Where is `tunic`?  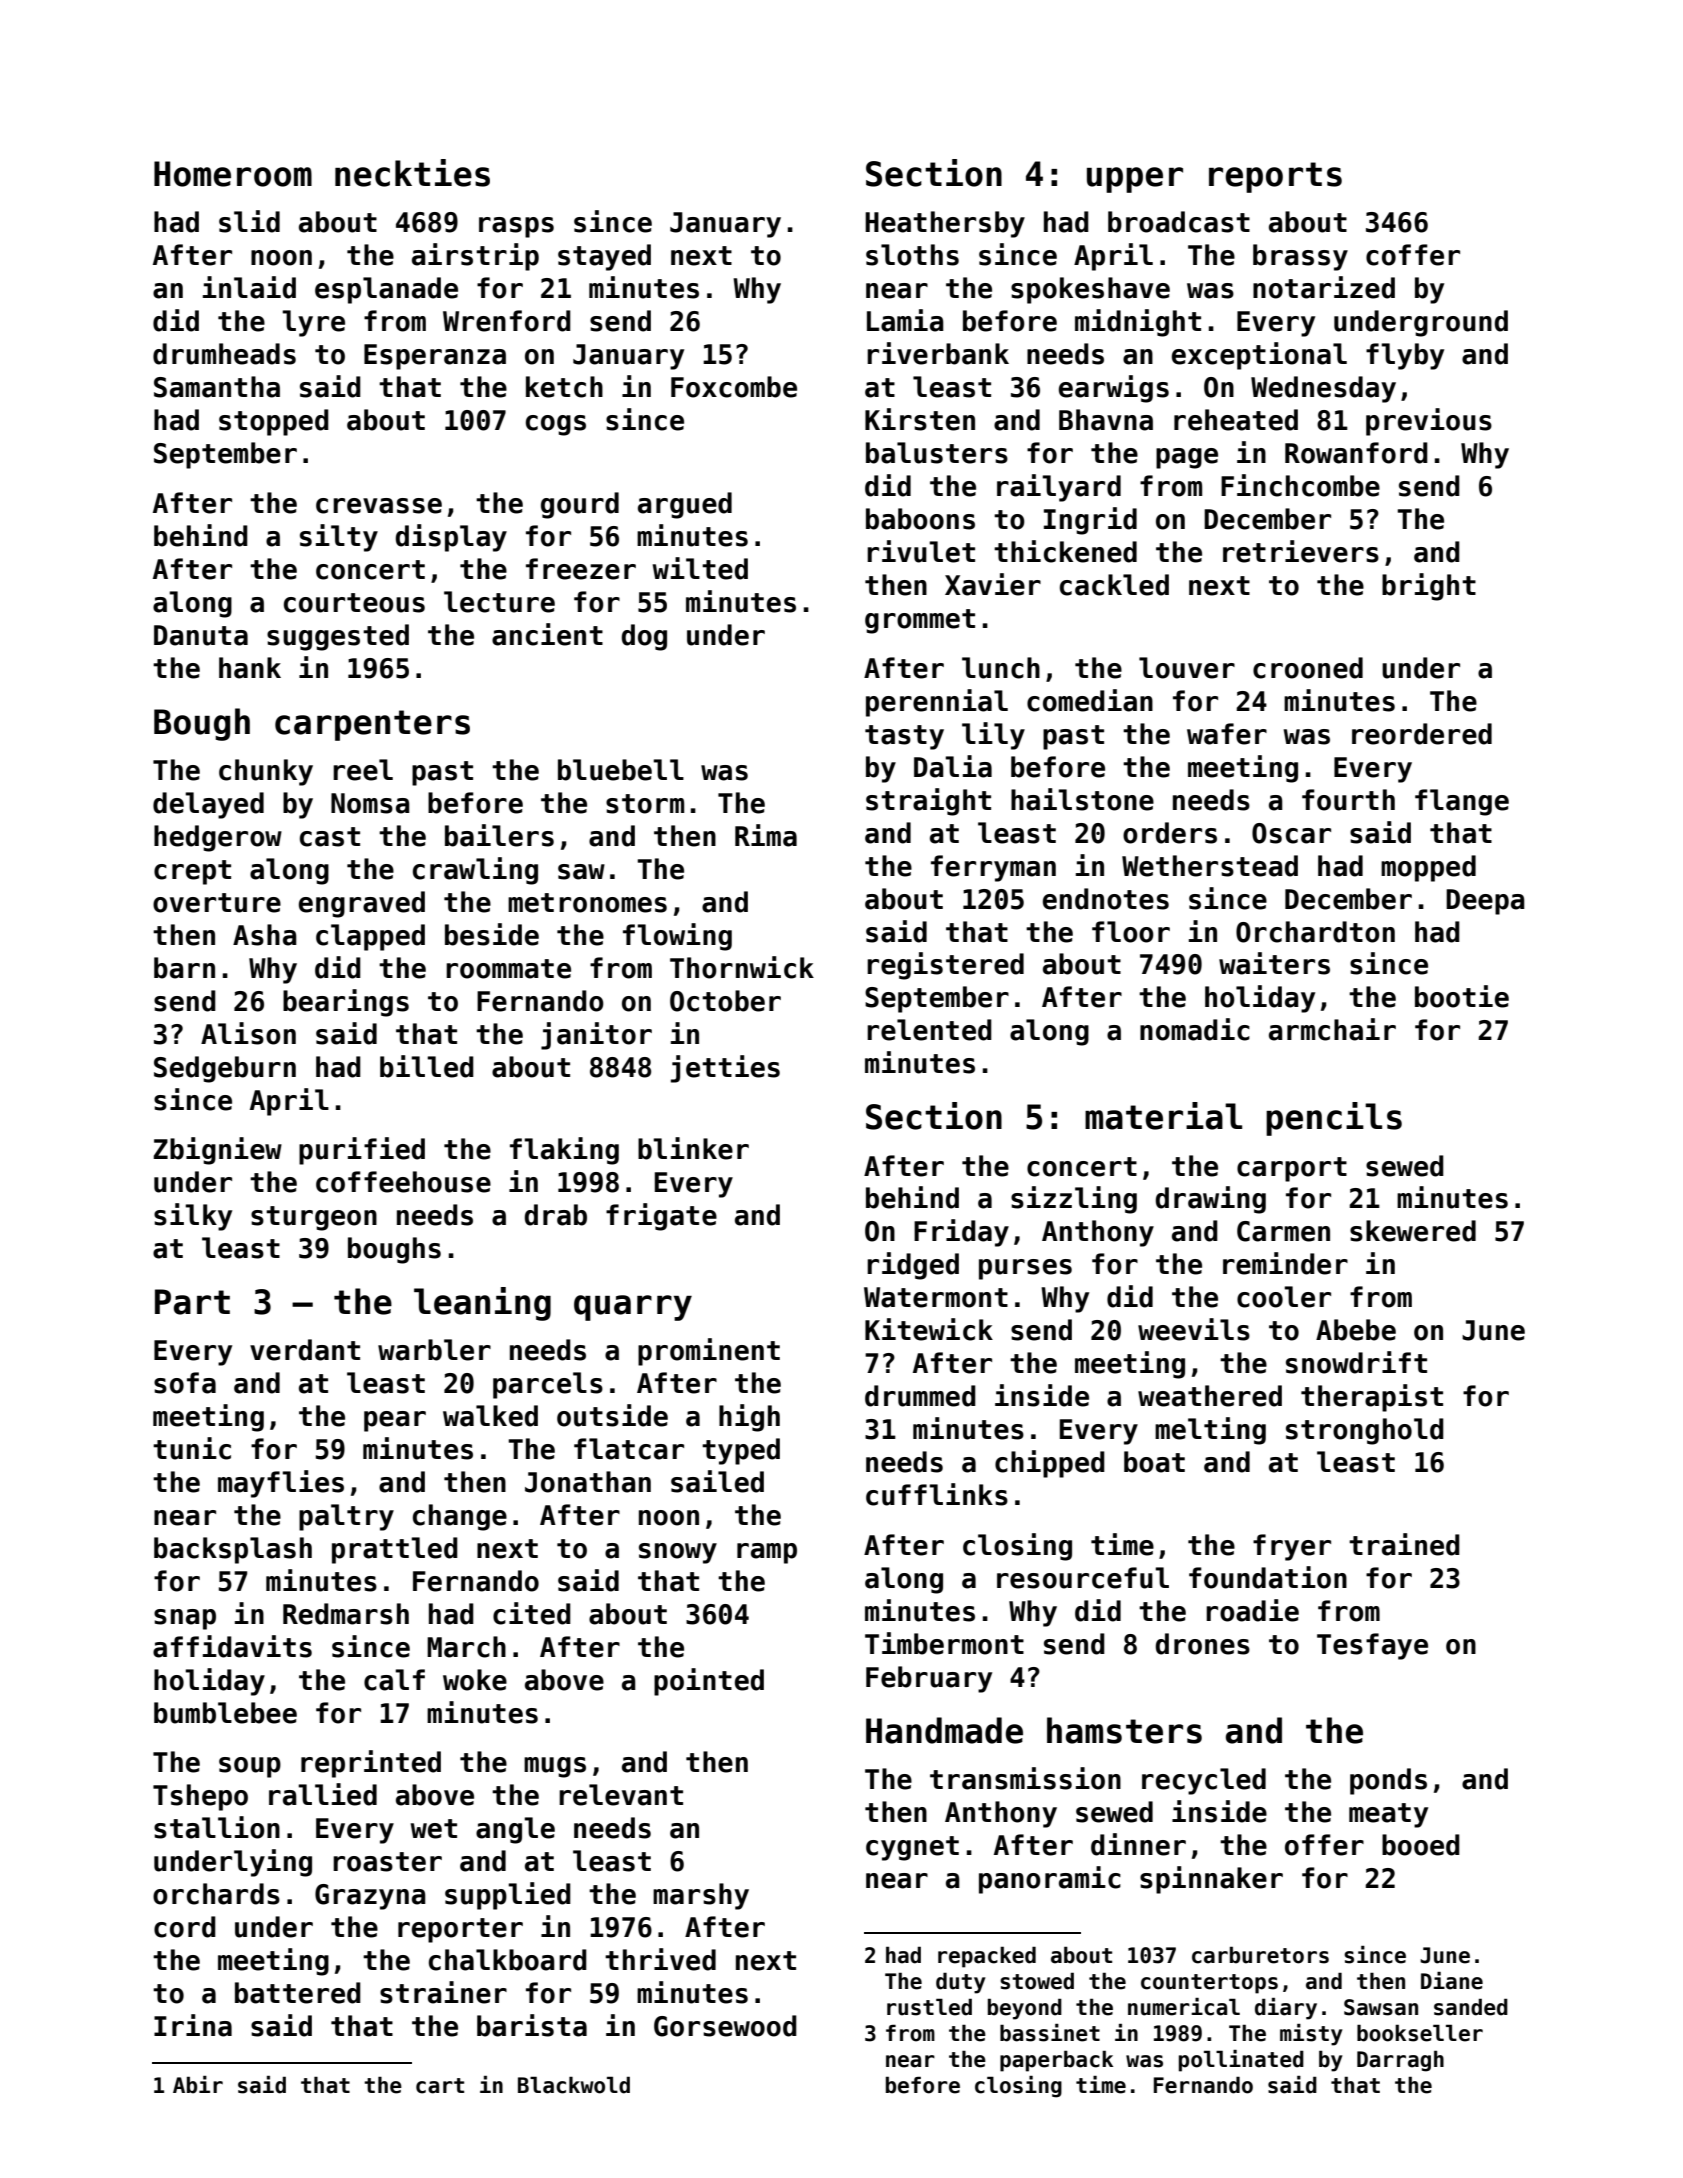
tunic is located at coordinates (192, 1448).
